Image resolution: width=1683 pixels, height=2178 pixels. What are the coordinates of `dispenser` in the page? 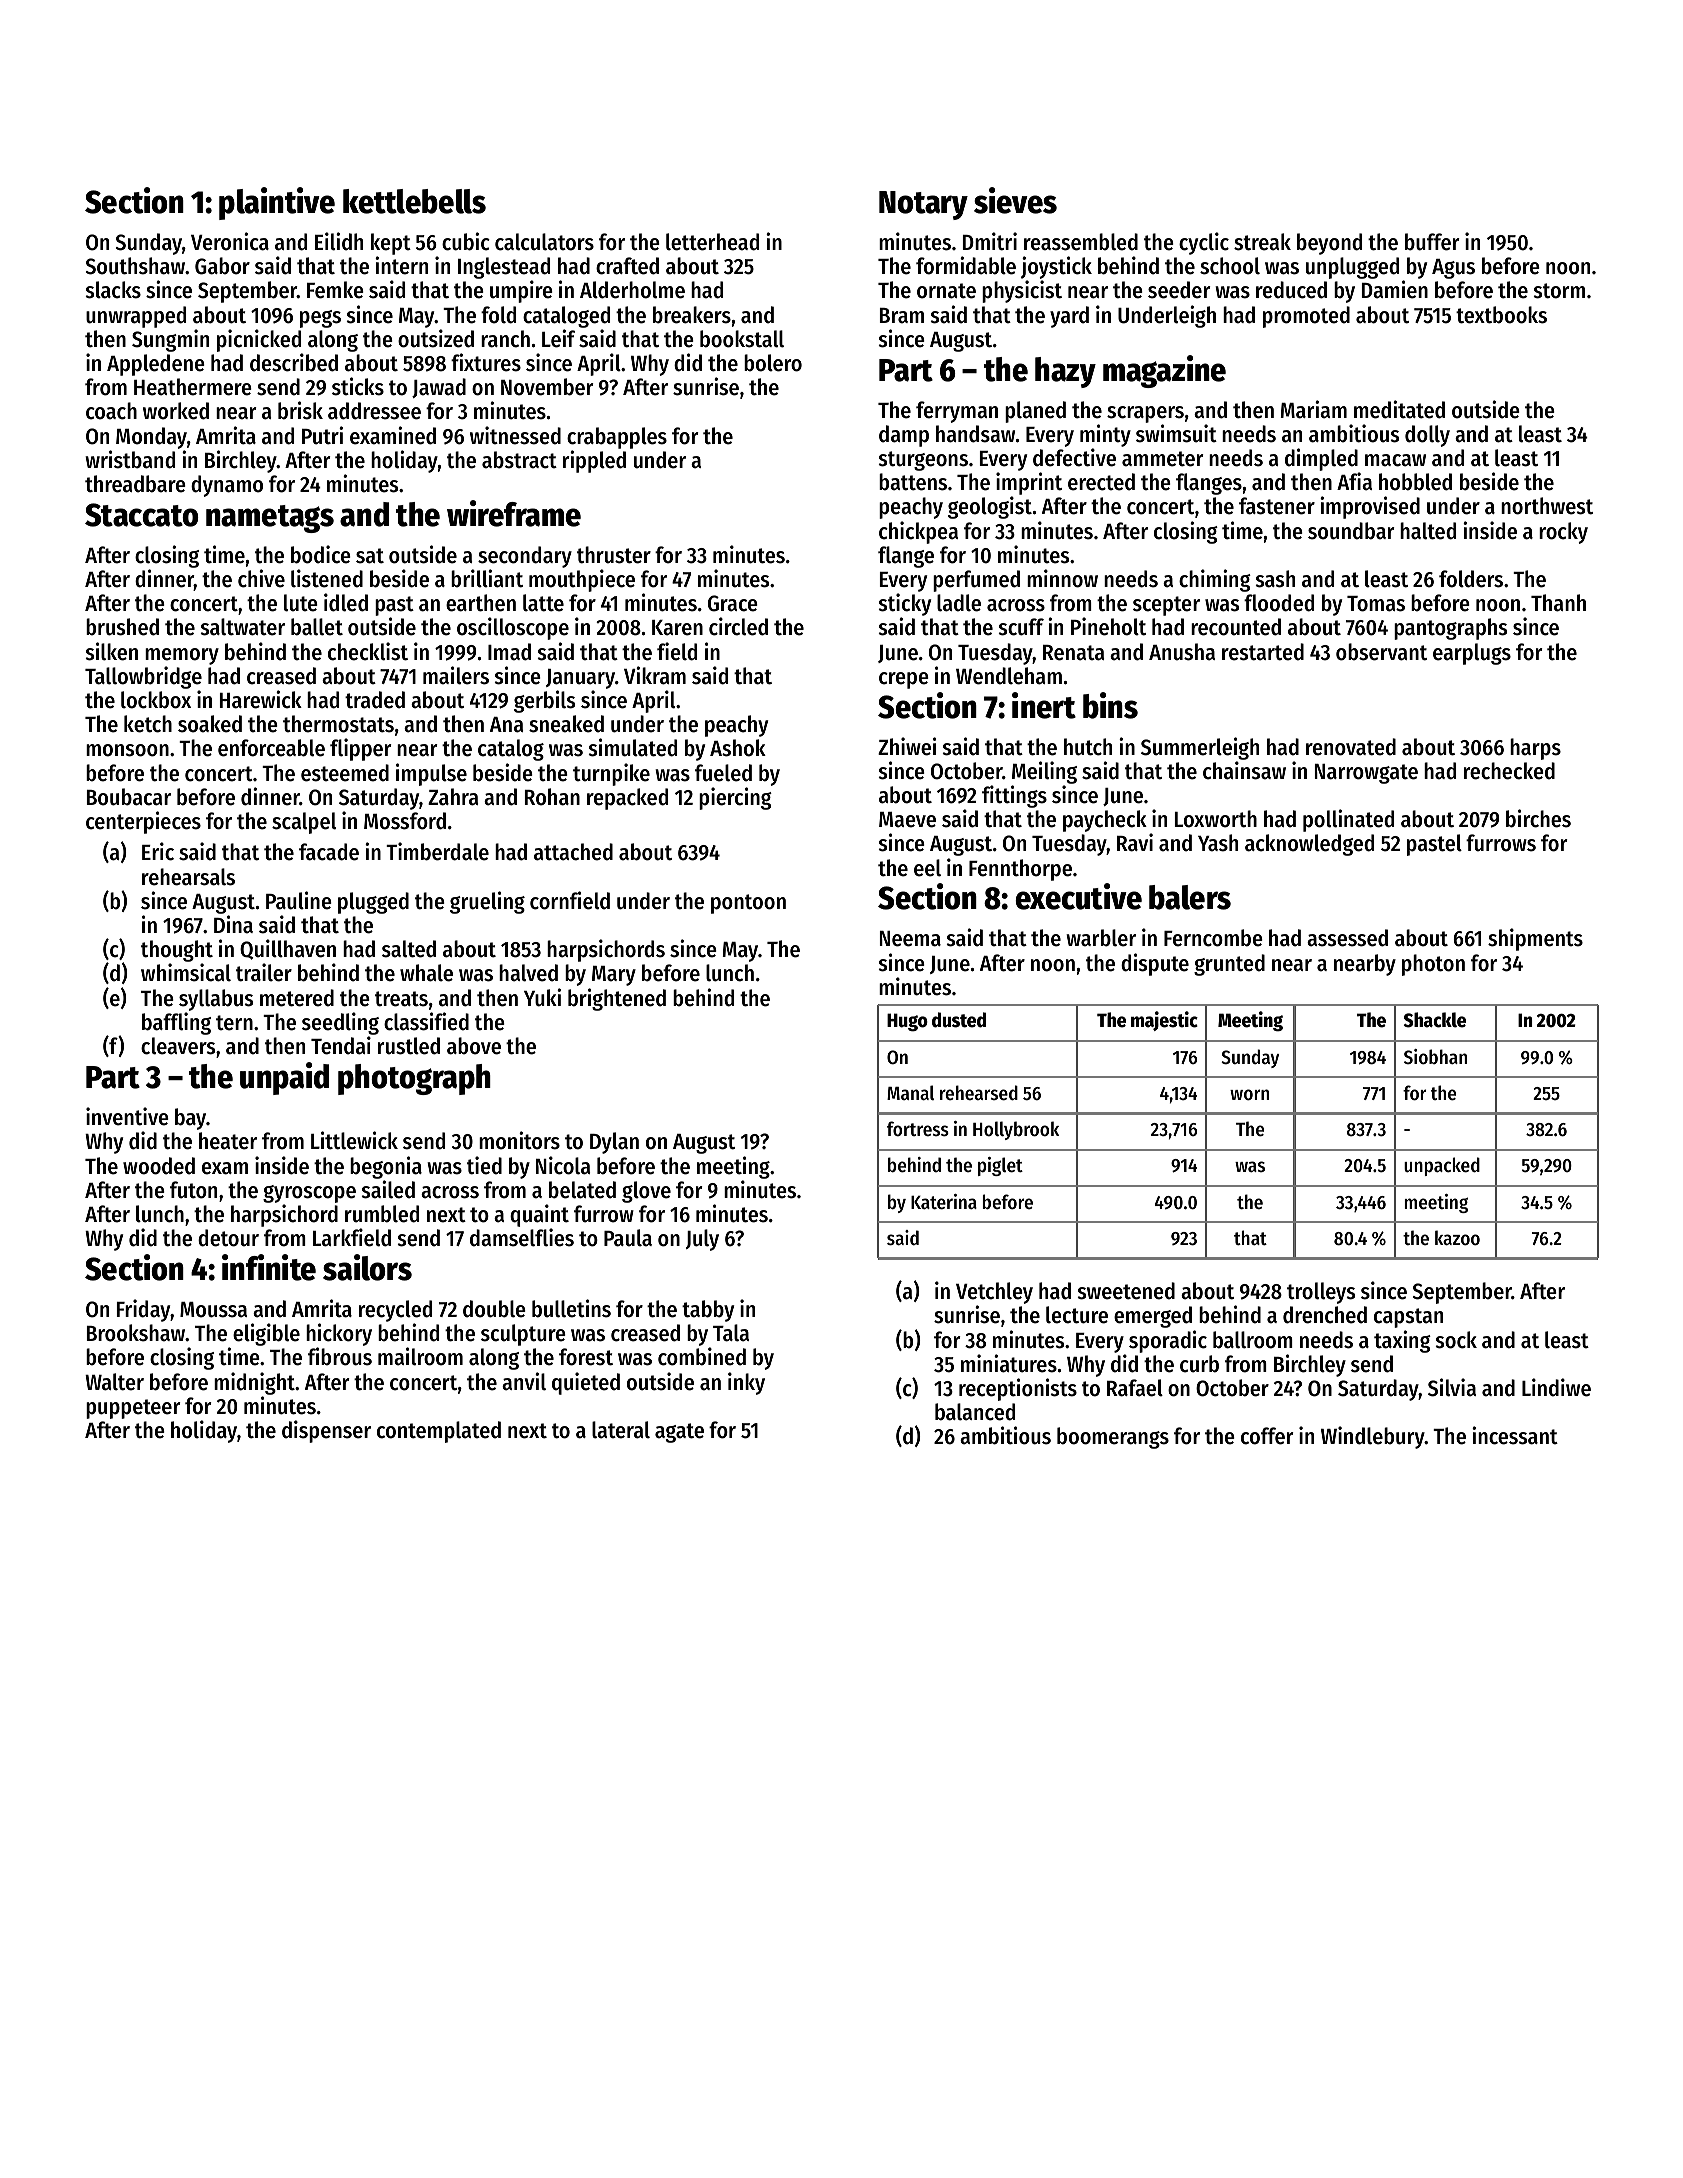 It's located at (326, 1431).
